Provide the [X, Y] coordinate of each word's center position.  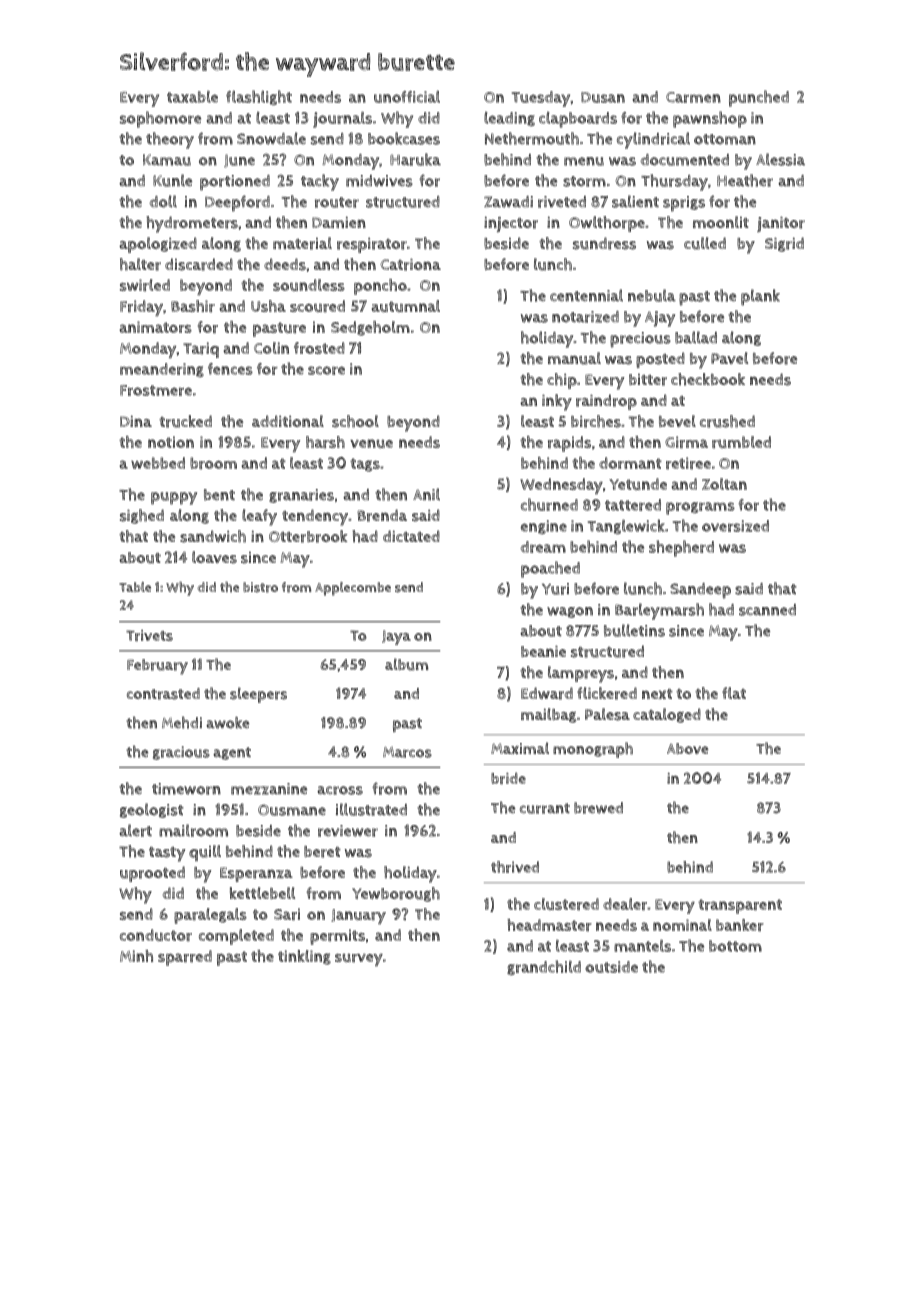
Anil [426, 494]
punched [759, 98]
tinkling [304, 957]
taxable [192, 97]
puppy [174, 498]
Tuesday [541, 99]
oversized [735, 526]
